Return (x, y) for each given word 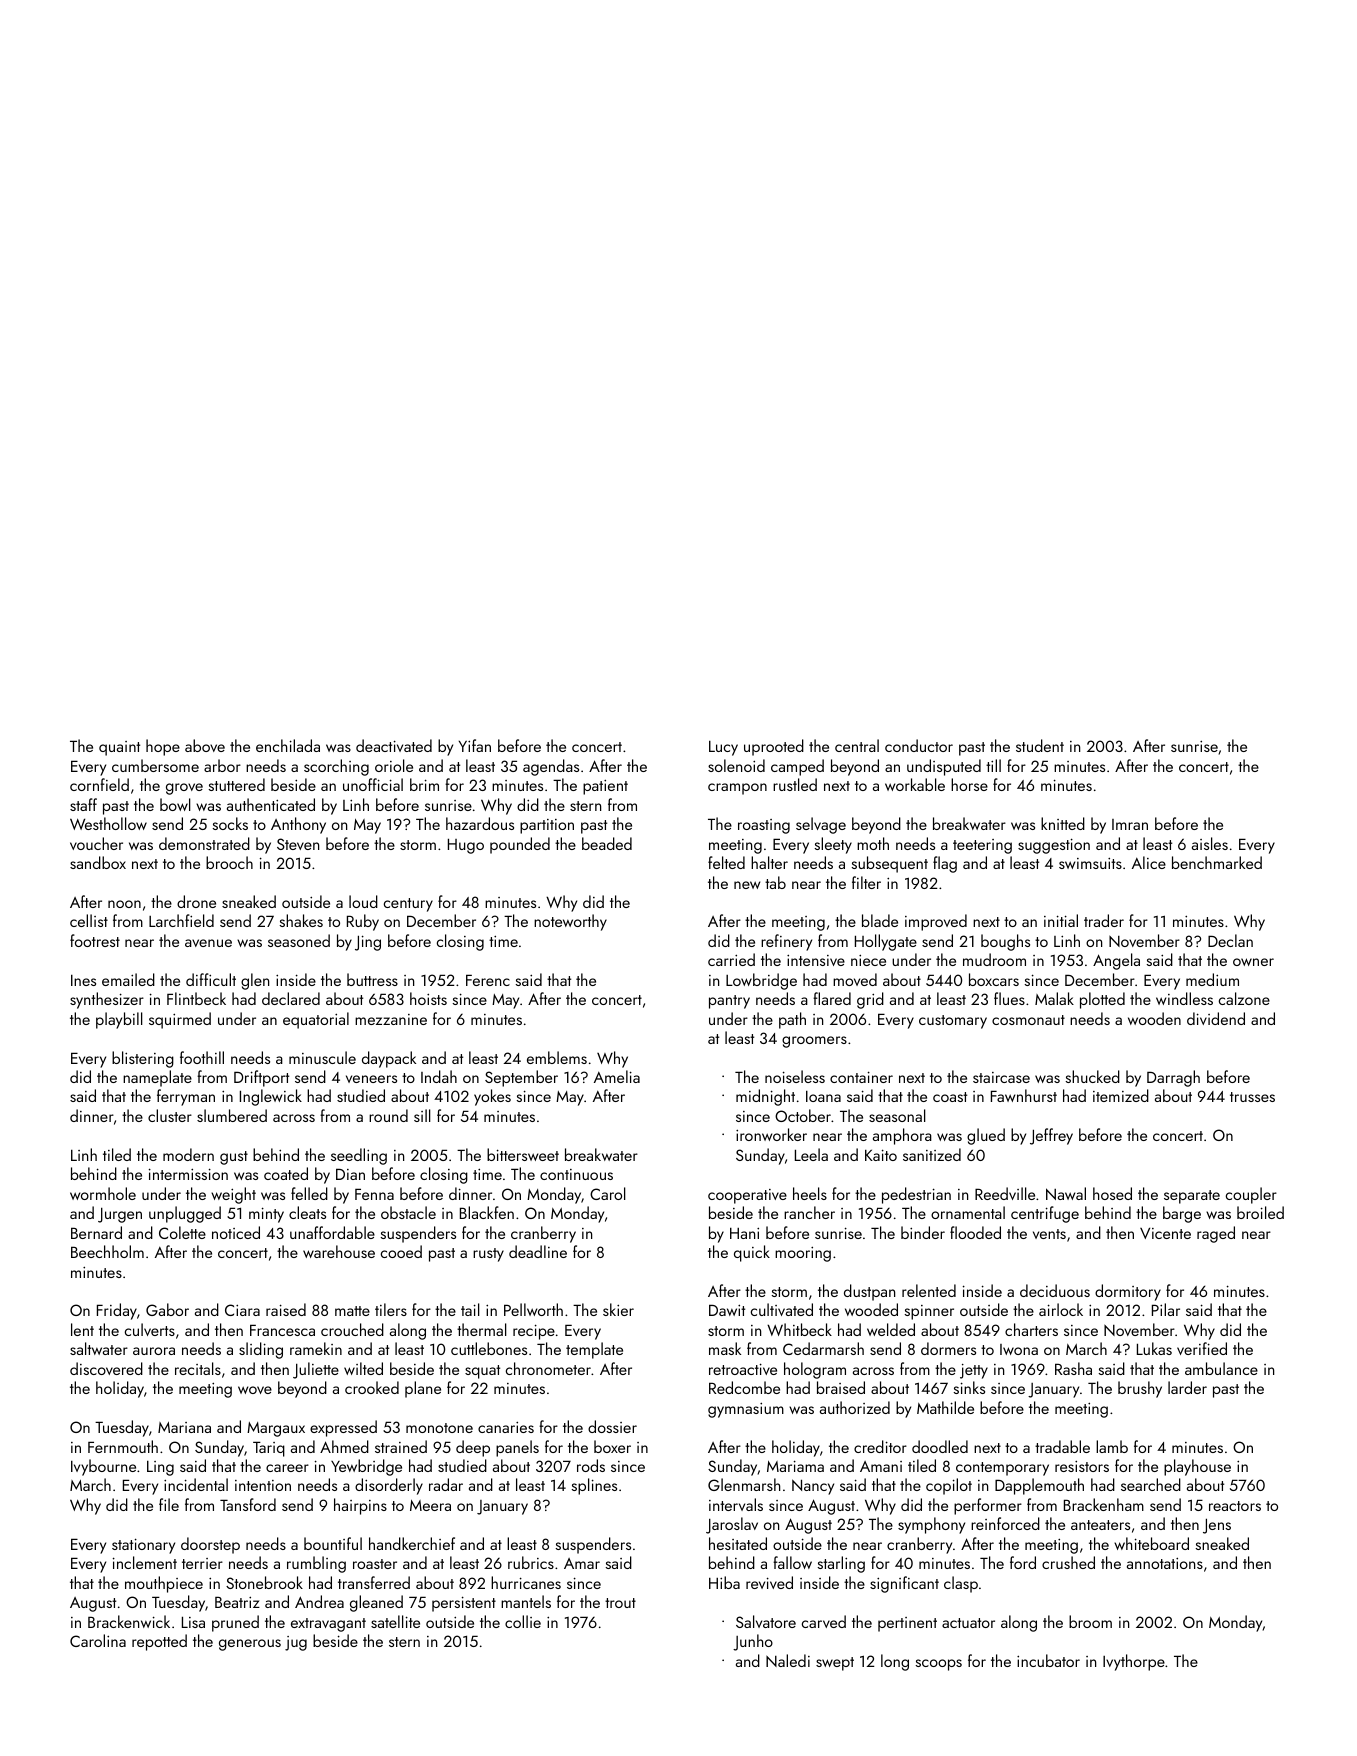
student (1040, 745)
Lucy (723, 748)
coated (286, 1173)
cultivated (782, 1309)
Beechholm (107, 1251)
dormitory (1128, 1292)
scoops (938, 1665)
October (803, 1115)
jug (296, 1643)
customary (953, 1022)
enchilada (288, 745)
